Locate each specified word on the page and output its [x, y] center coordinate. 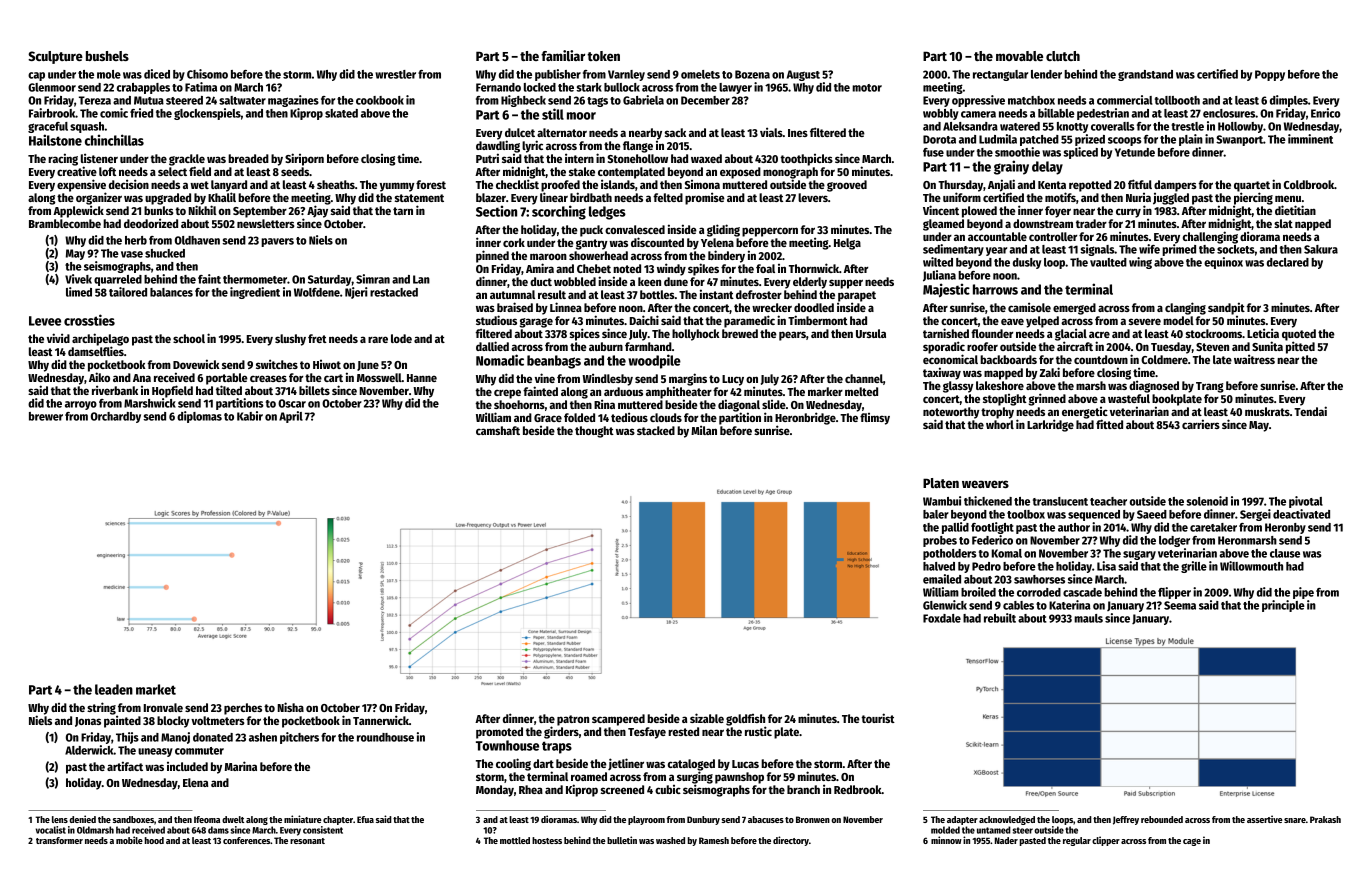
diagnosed [1154, 386]
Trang [1210, 387]
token [603, 56]
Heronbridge [805, 418]
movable [1019, 56]
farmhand [648, 346]
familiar [563, 55]
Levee [45, 321]
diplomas [199, 417]
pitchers [299, 738]
